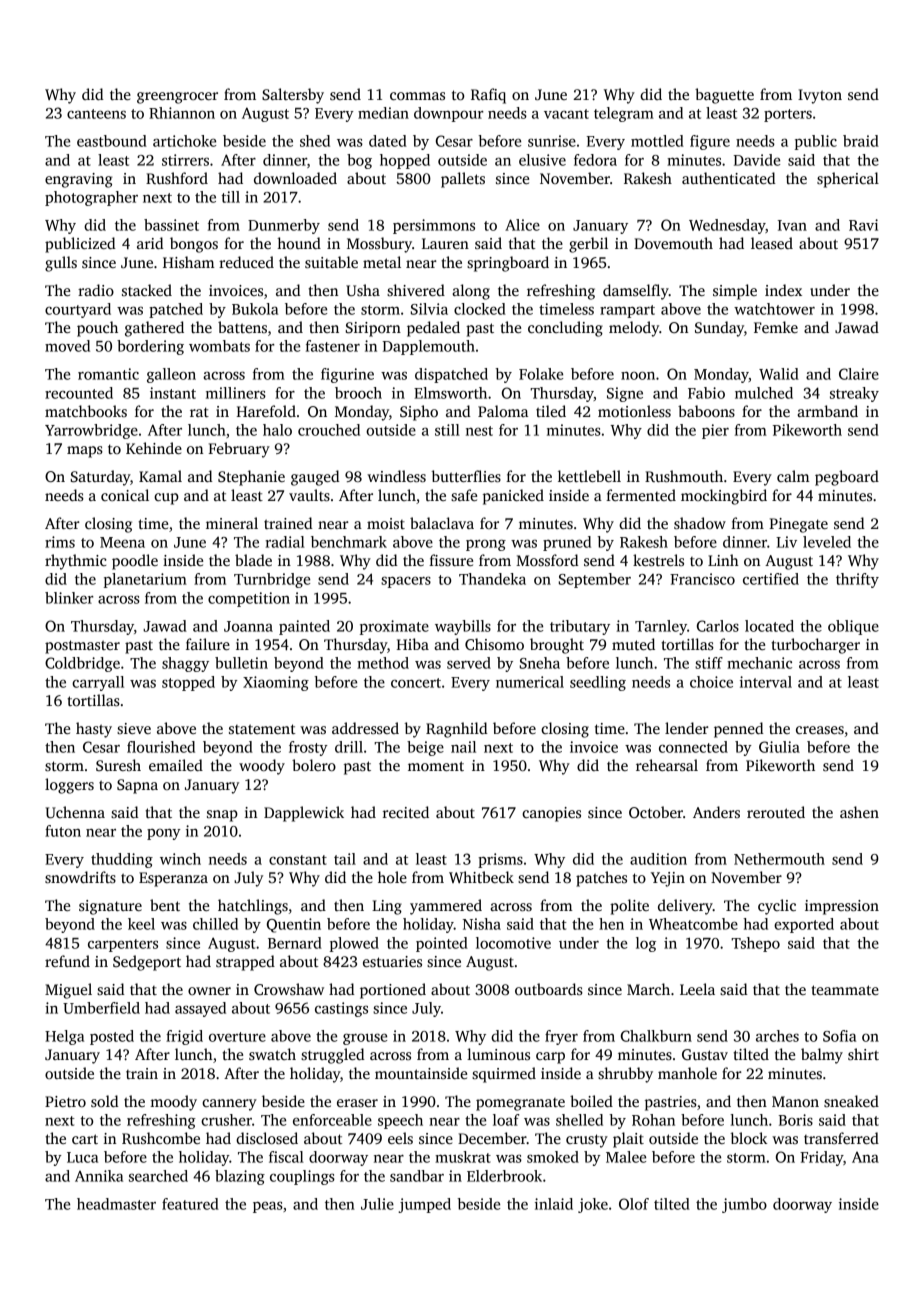 The width and height of the screenshot is (924, 1308). What do you see at coordinates (417, 96) in the screenshot?
I see `commas` at bounding box center [417, 96].
